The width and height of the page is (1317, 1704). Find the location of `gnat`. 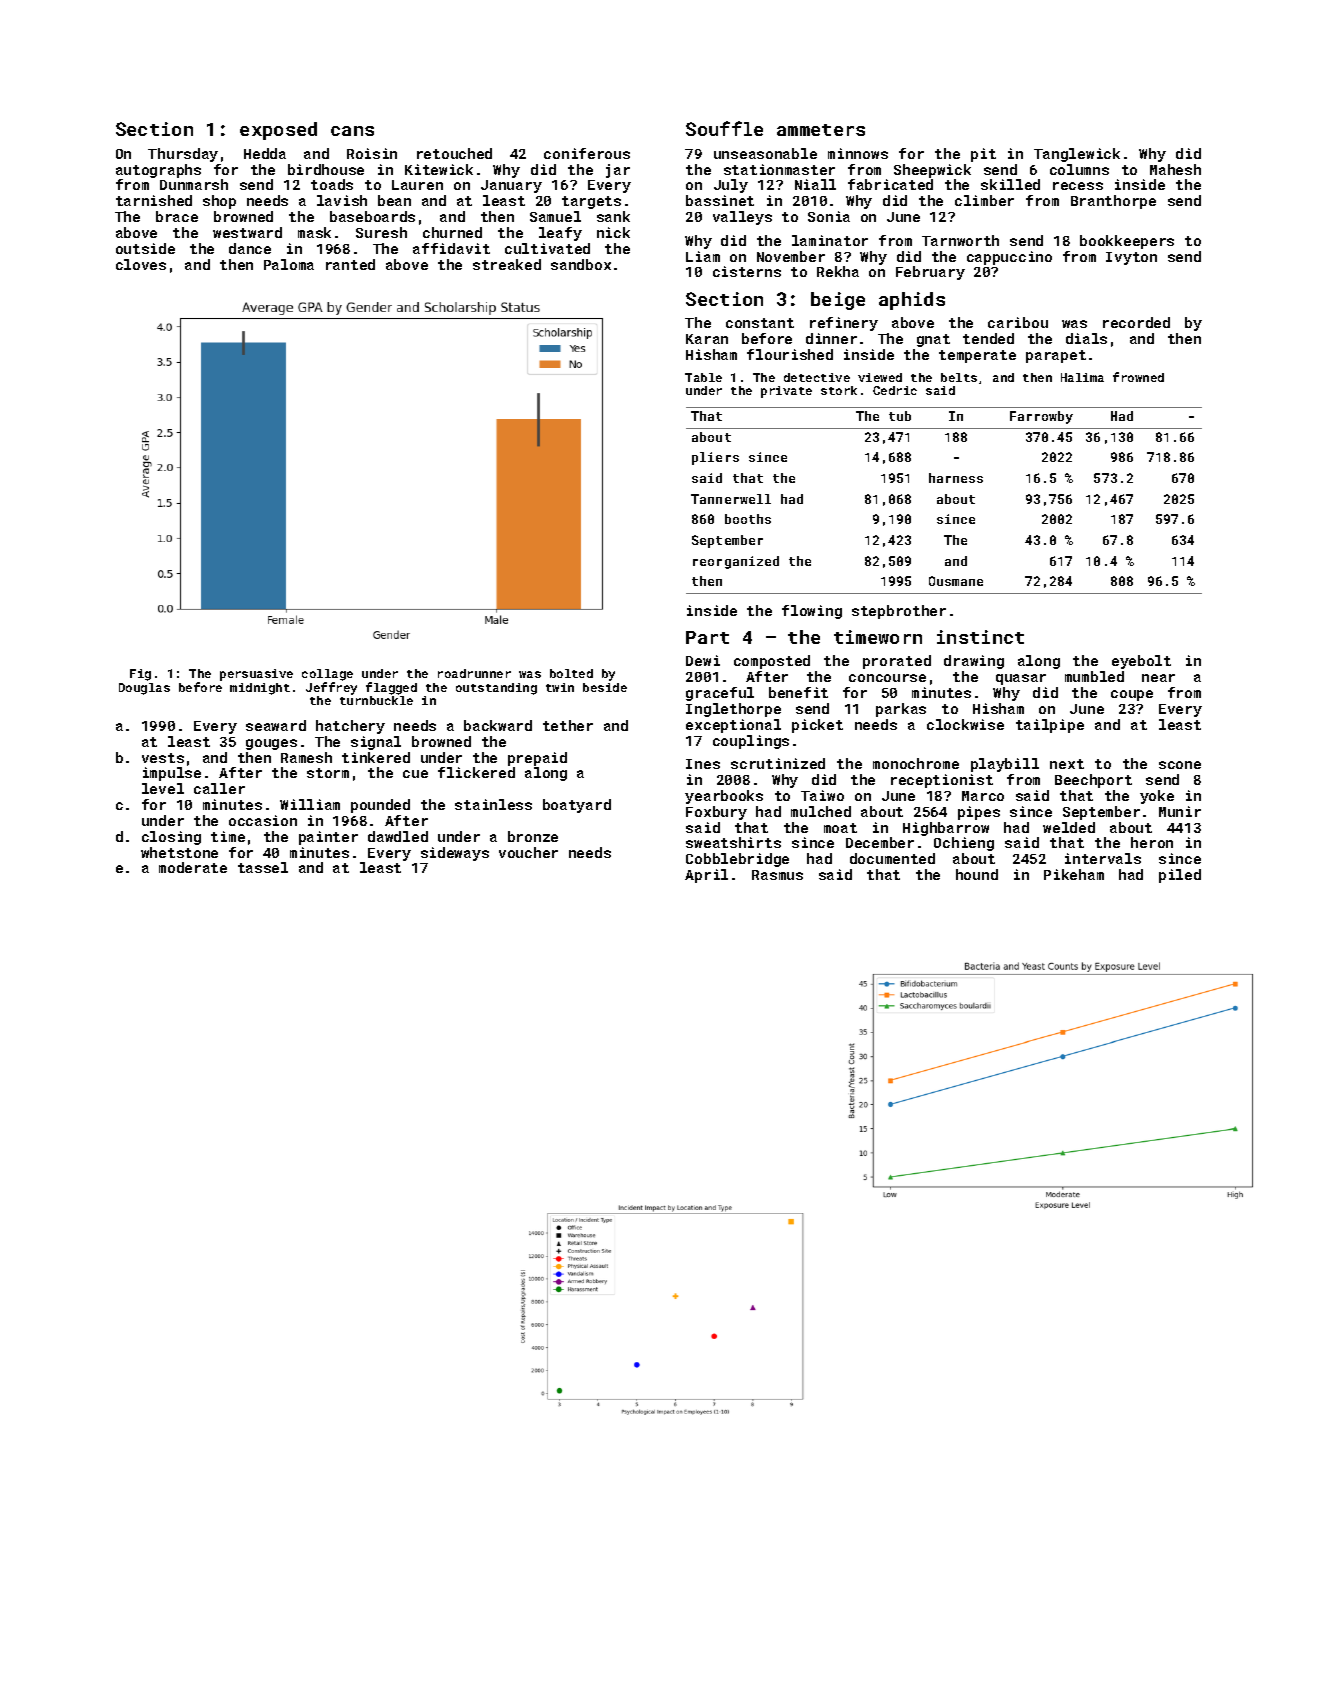

gnat is located at coordinates (933, 340).
